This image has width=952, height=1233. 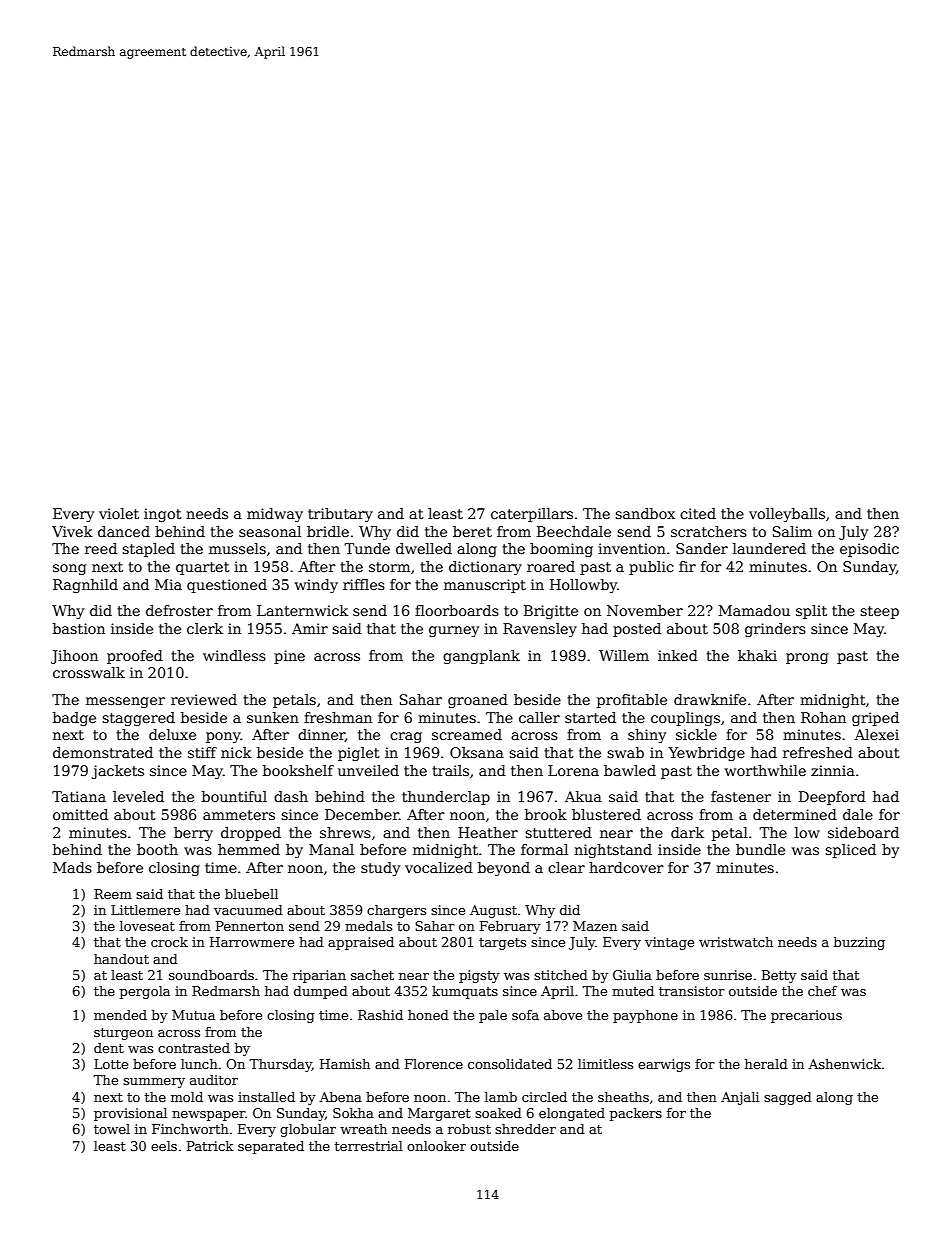 I want to click on reed, so click(x=101, y=548).
